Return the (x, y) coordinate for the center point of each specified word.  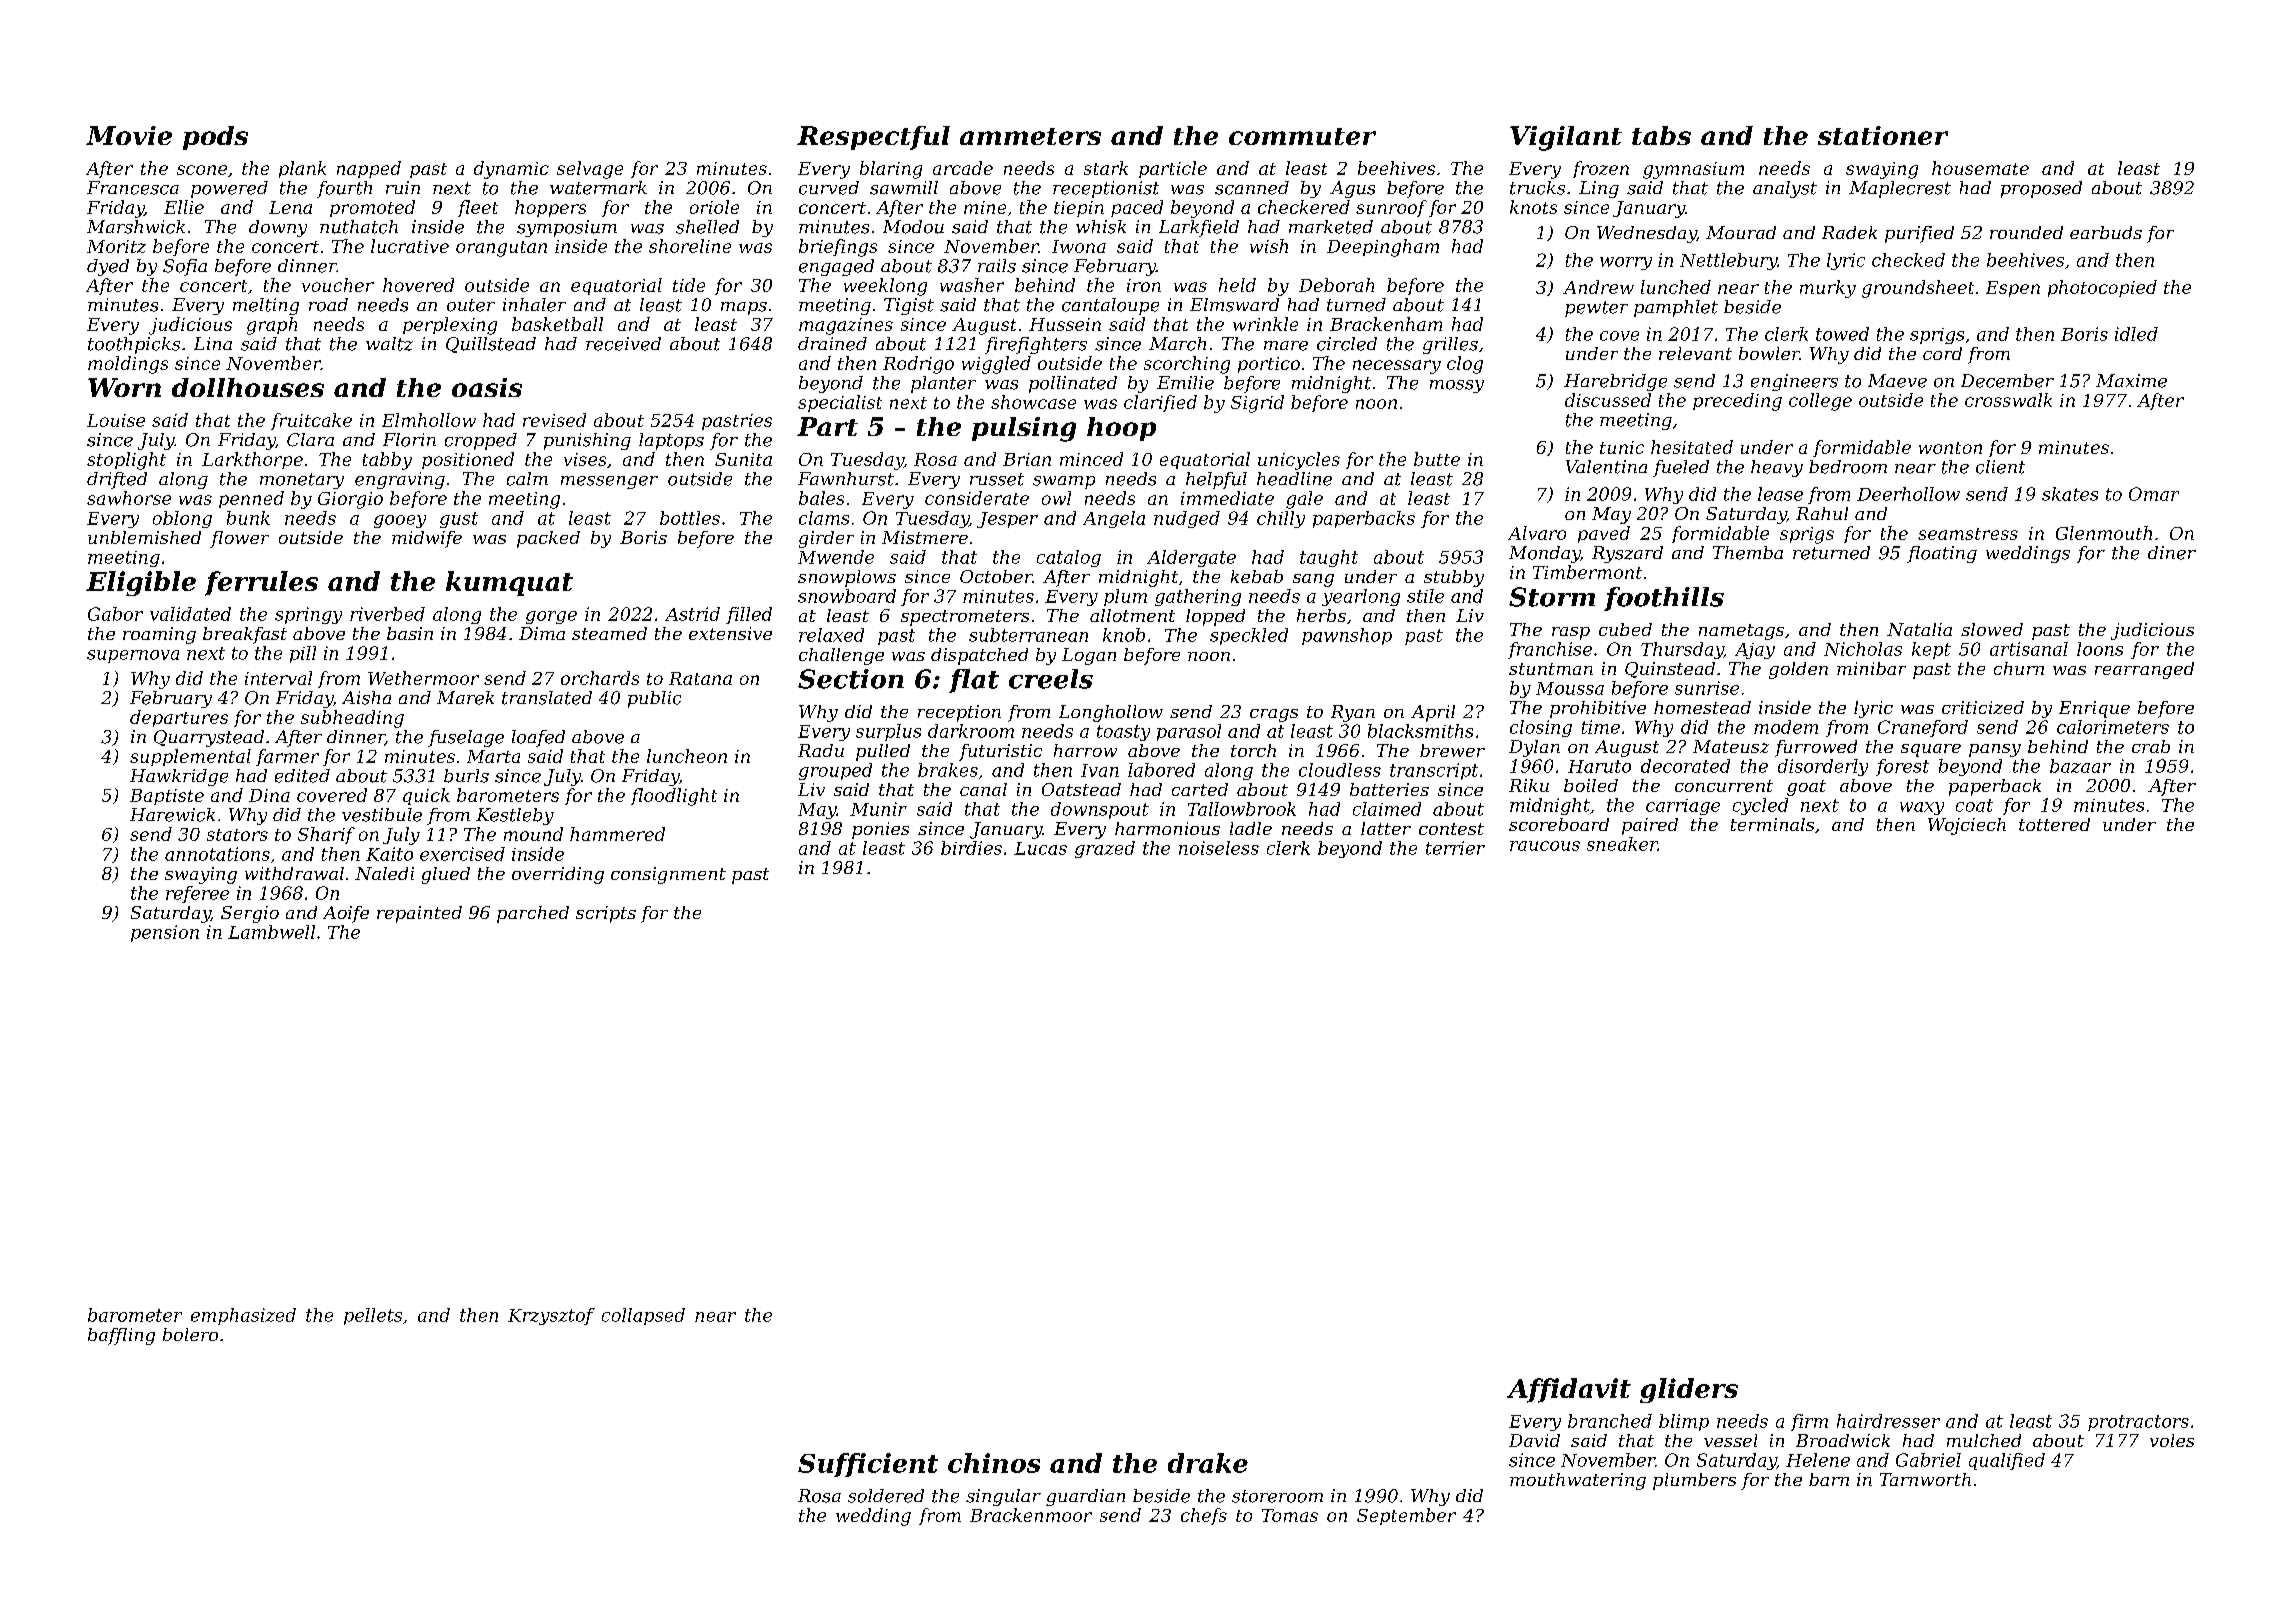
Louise (116, 420)
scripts (606, 914)
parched (533, 914)
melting (266, 306)
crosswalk (2008, 400)
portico (1269, 365)
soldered (886, 1496)
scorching (1187, 365)
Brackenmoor (1031, 1515)
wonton (1950, 448)
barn (1829, 1479)
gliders (1689, 1390)
